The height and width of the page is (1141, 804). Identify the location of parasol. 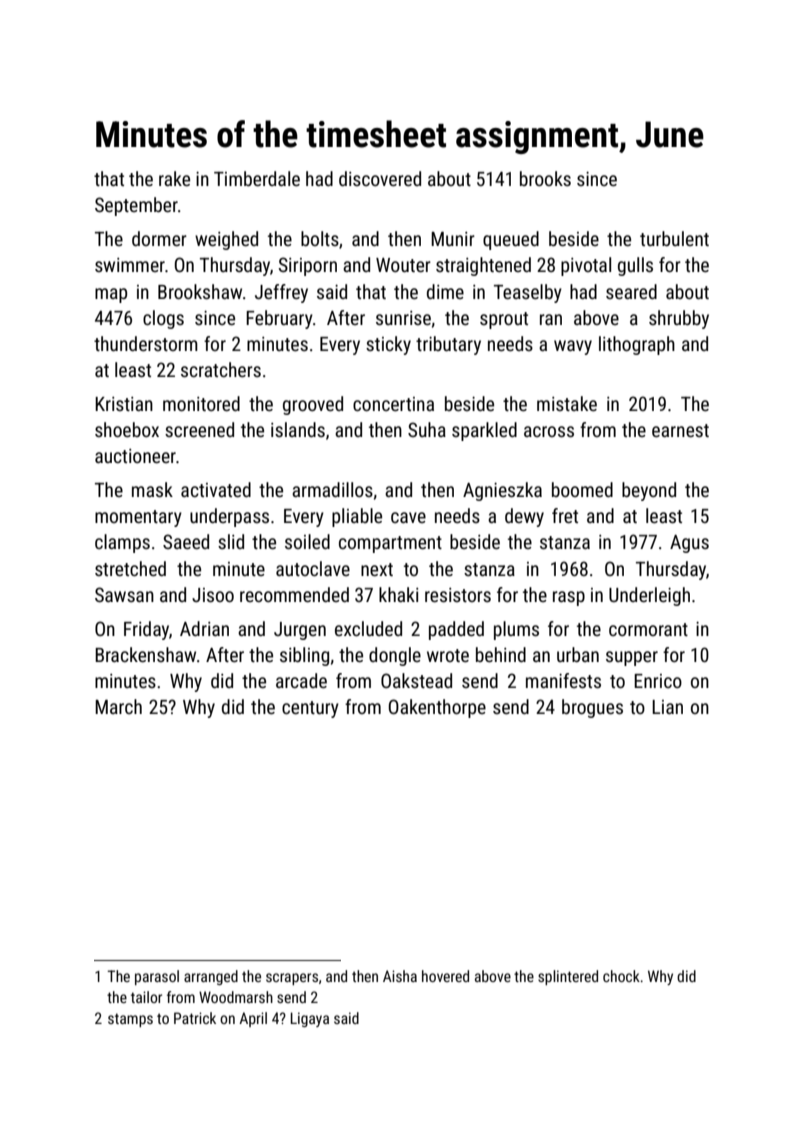
(157, 977).
